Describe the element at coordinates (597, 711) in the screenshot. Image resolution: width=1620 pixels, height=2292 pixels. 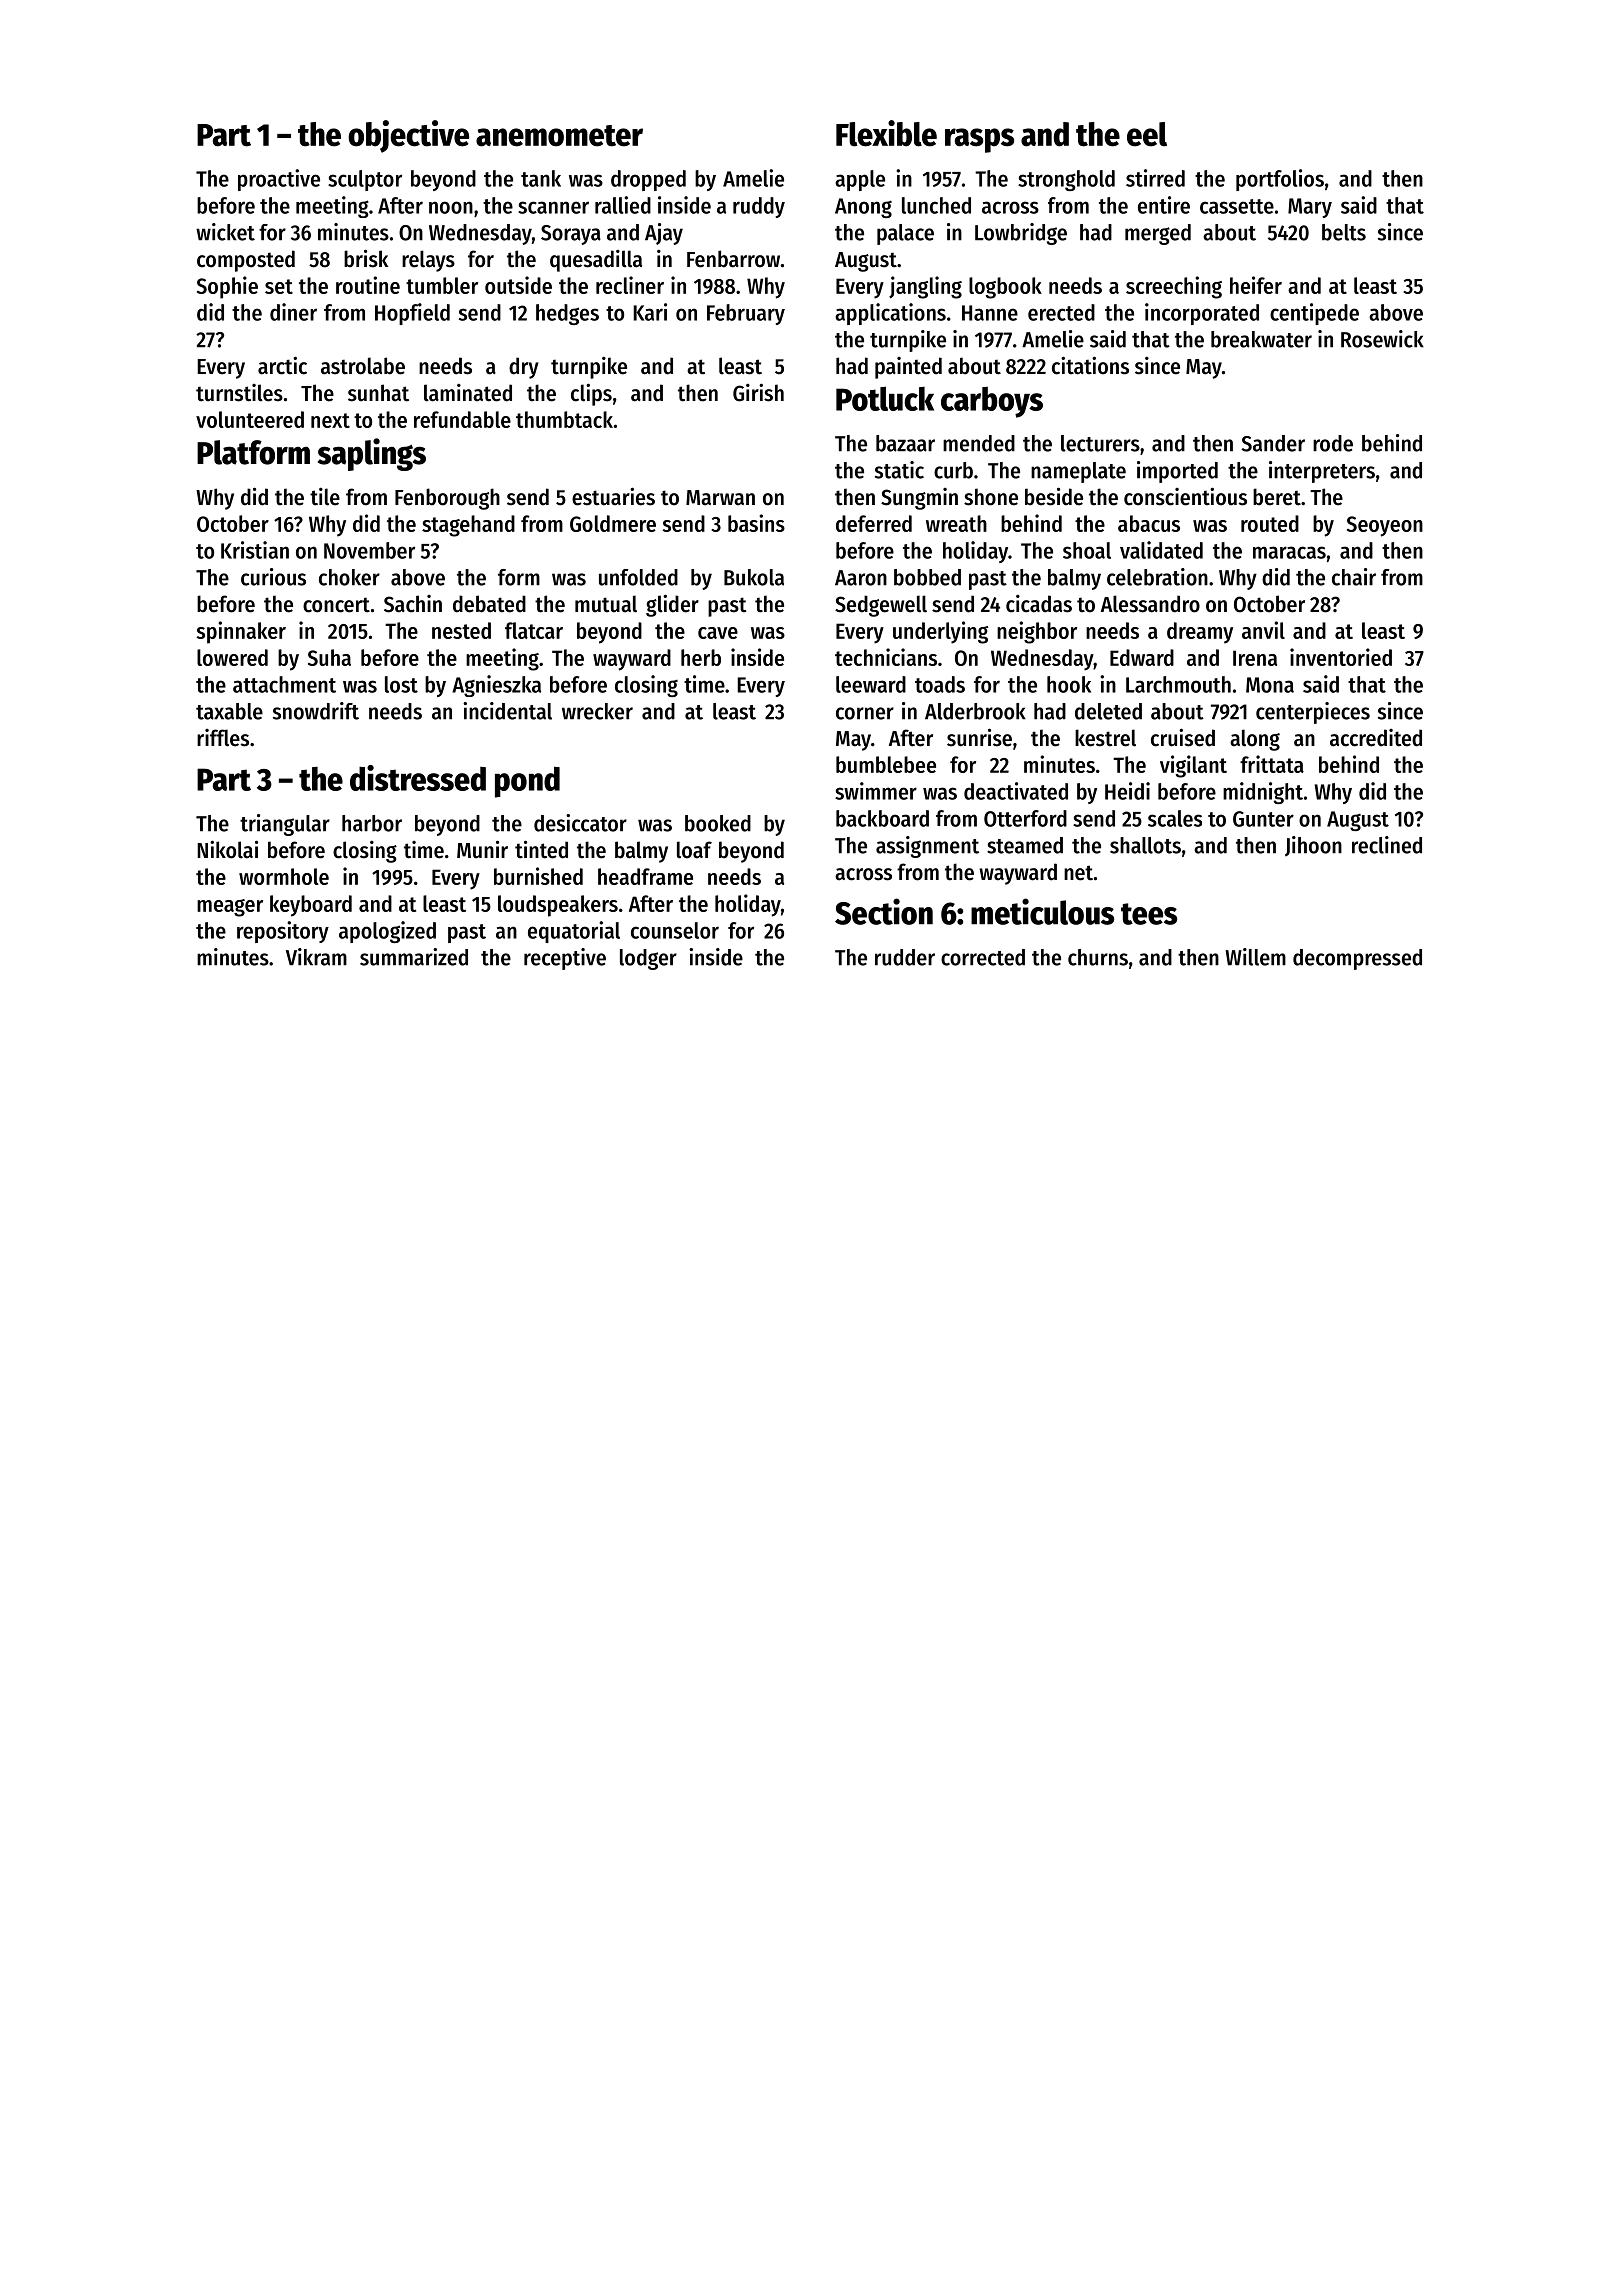
I see `wrecker` at that location.
